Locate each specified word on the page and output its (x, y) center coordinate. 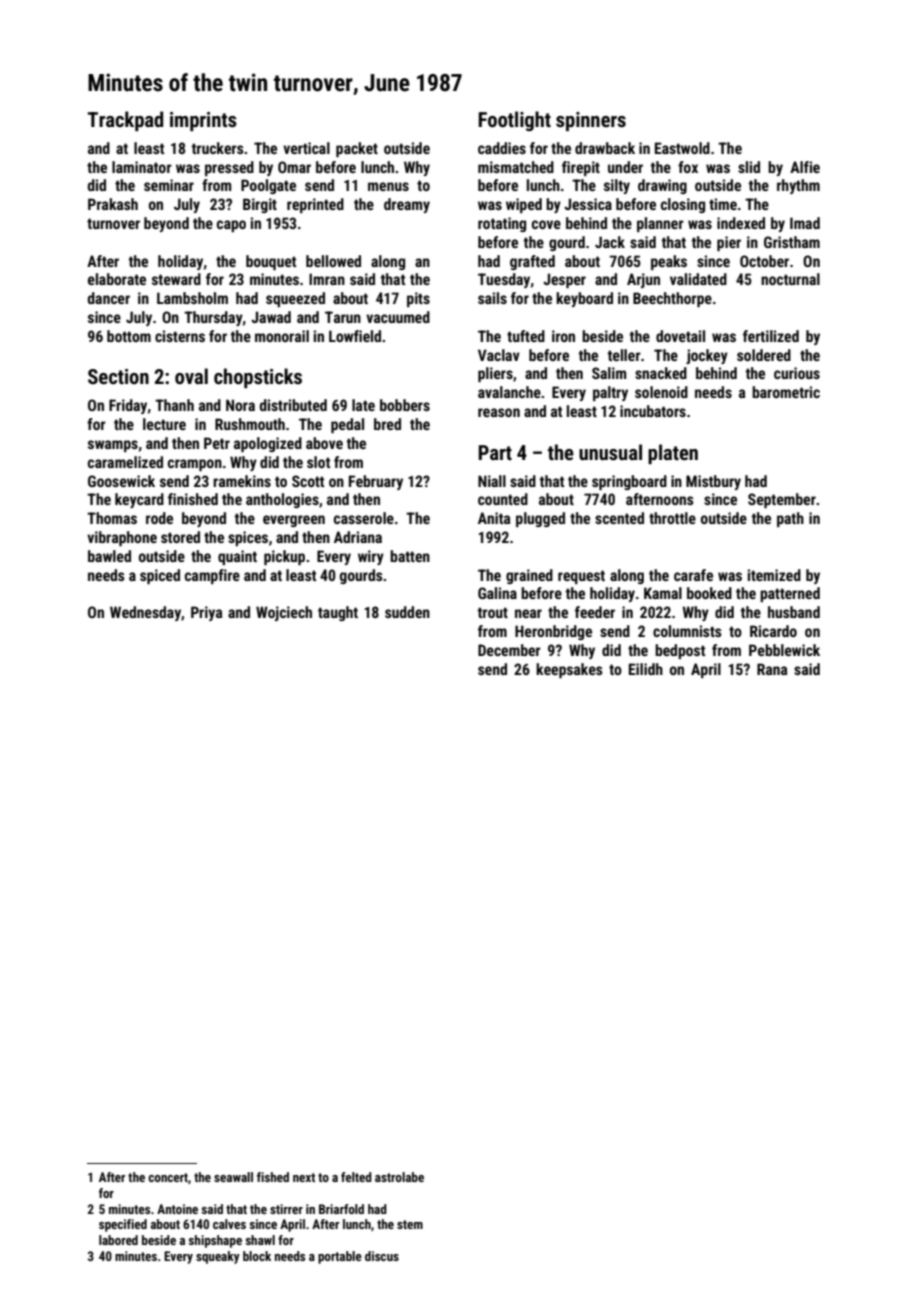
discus (382, 1256)
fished (273, 1177)
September (782, 500)
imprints (203, 121)
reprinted (315, 205)
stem (410, 1224)
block (257, 1256)
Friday (128, 406)
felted (356, 1177)
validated (698, 279)
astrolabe (399, 1177)
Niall (492, 481)
